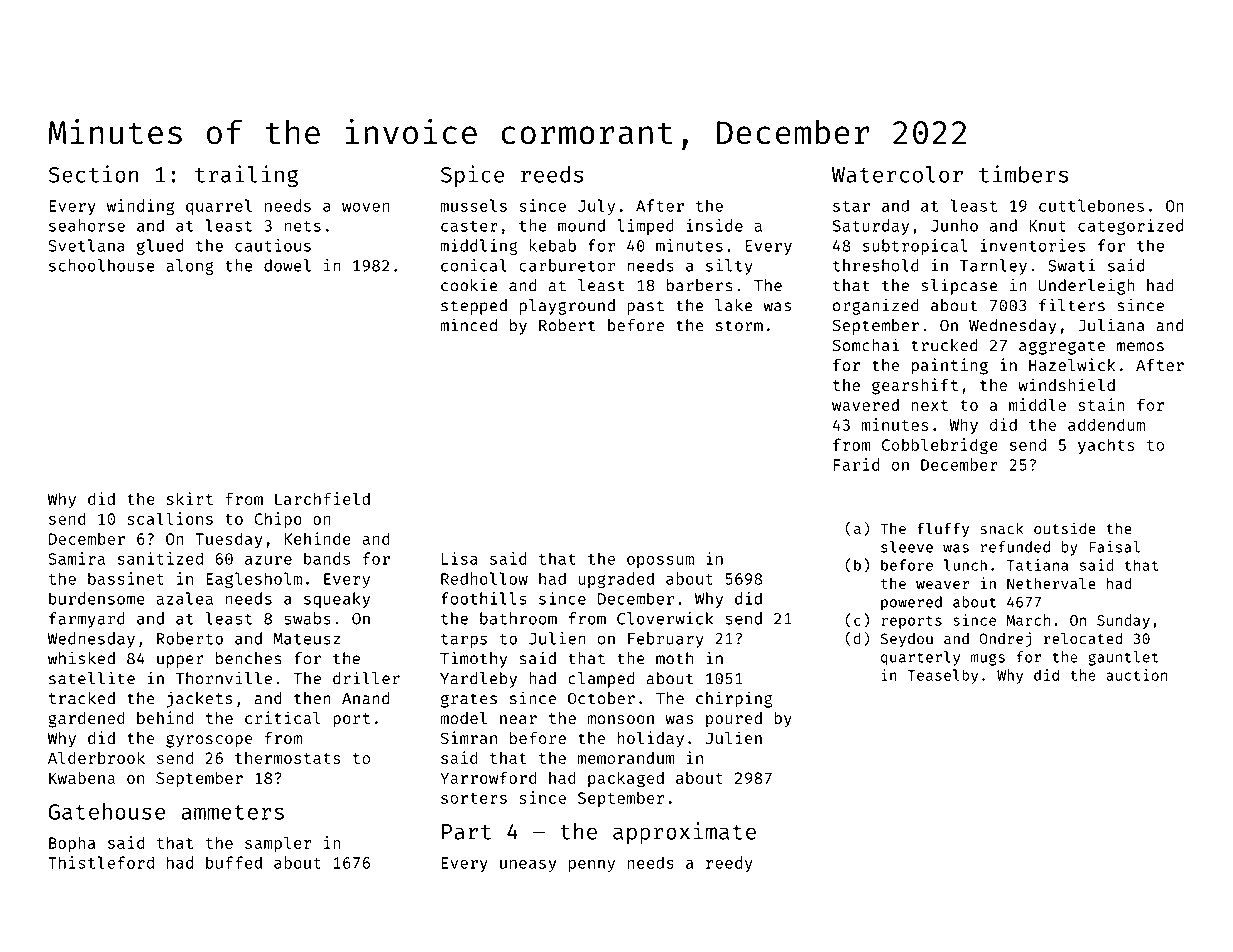 The width and height of the document is (1233, 952). Describe the element at coordinates (472, 176) in the document. I see `Spice` at that location.
